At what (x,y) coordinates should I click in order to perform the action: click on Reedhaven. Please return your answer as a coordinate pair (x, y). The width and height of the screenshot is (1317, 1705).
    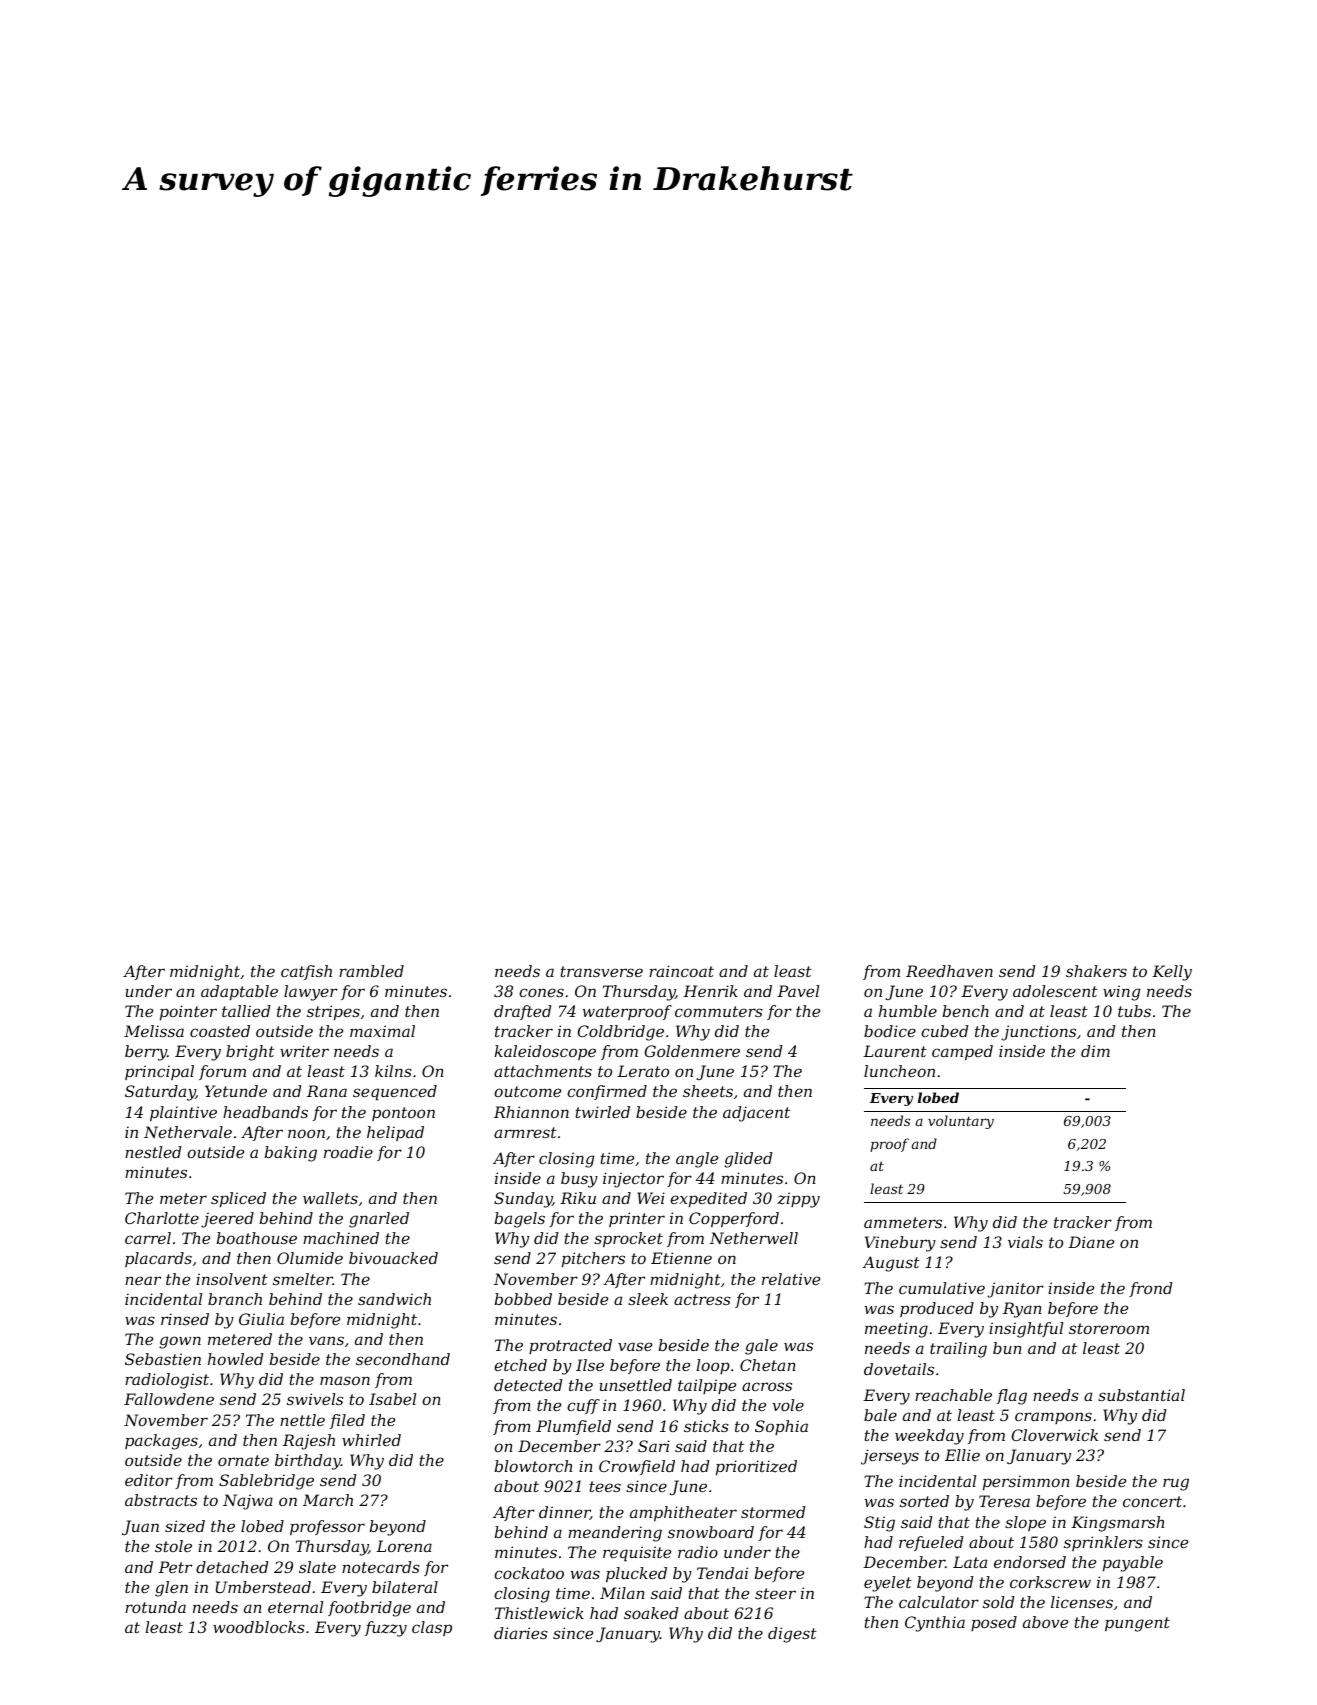
    Looking at the image, I should click on (949, 971).
